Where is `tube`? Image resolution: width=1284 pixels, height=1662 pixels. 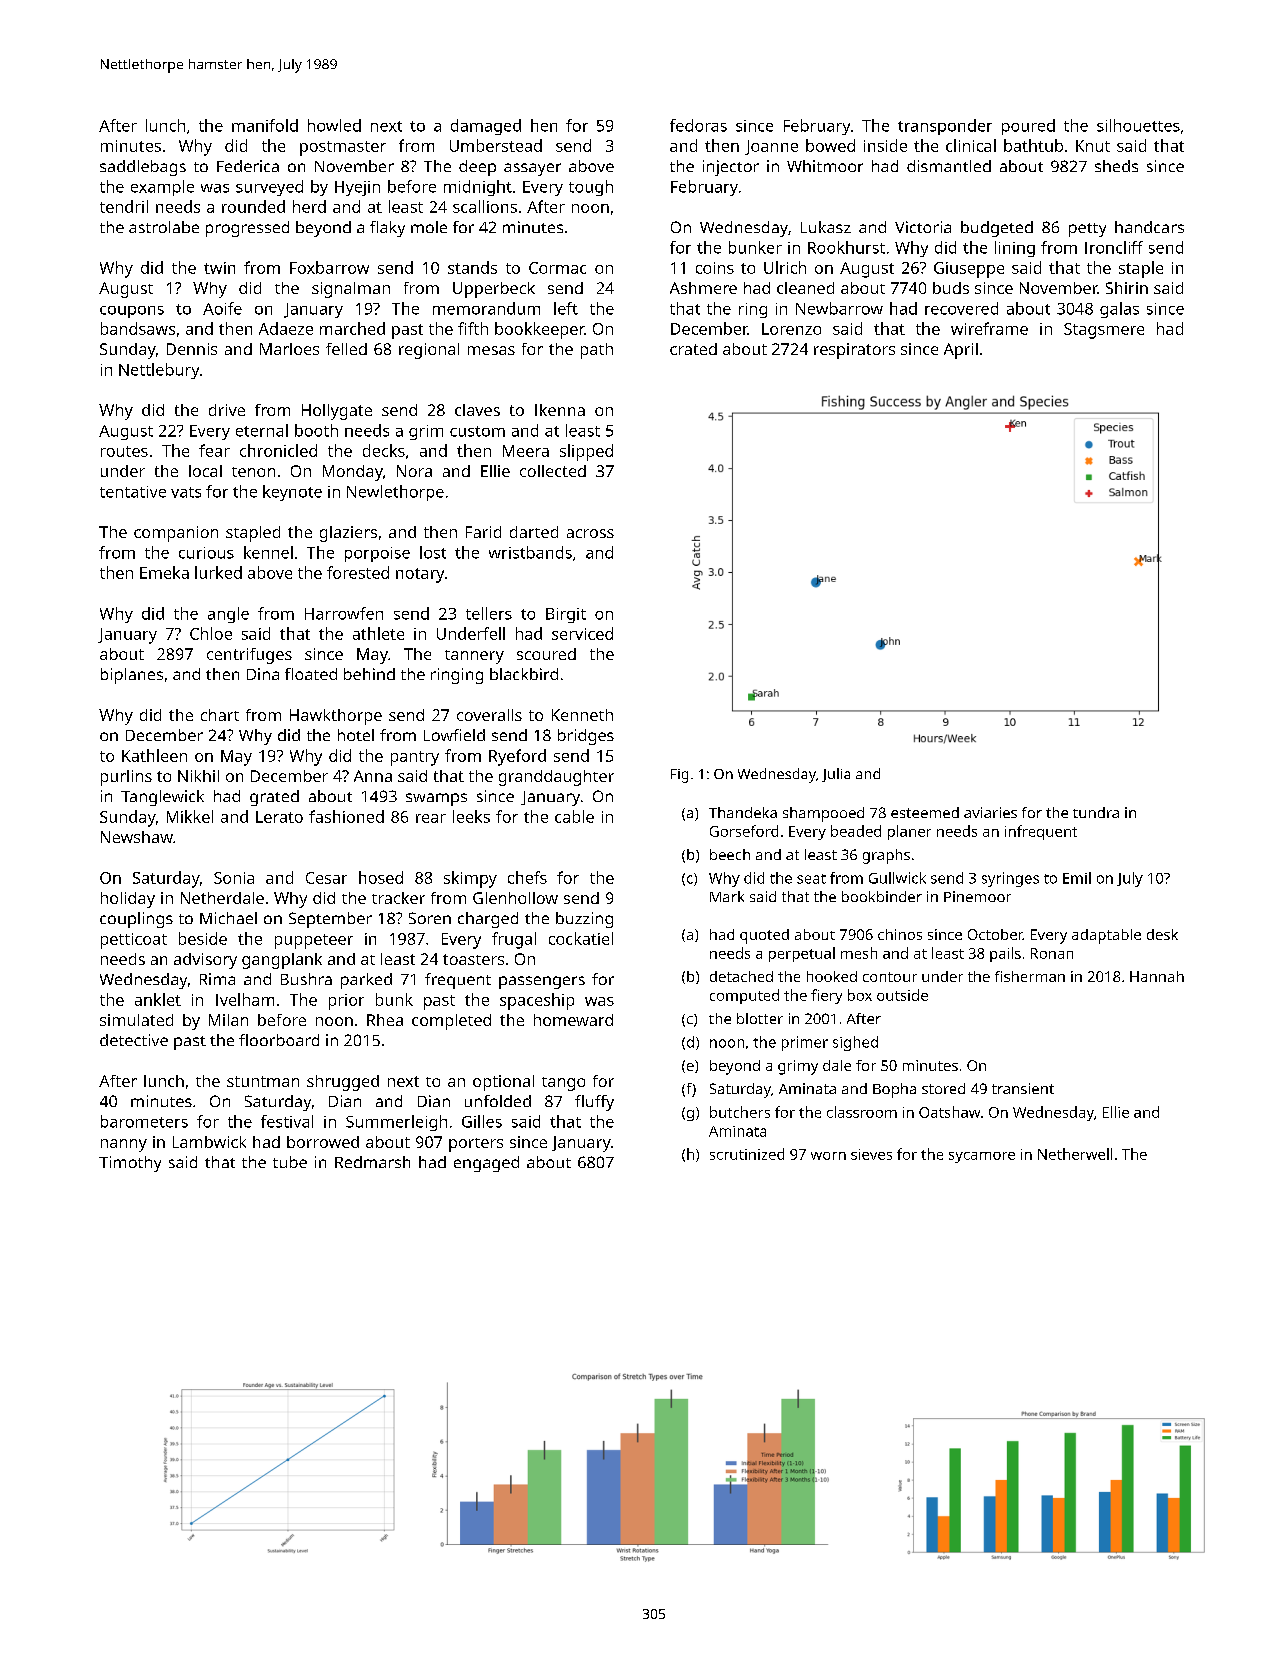
tube is located at coordinates (290, 1162).
